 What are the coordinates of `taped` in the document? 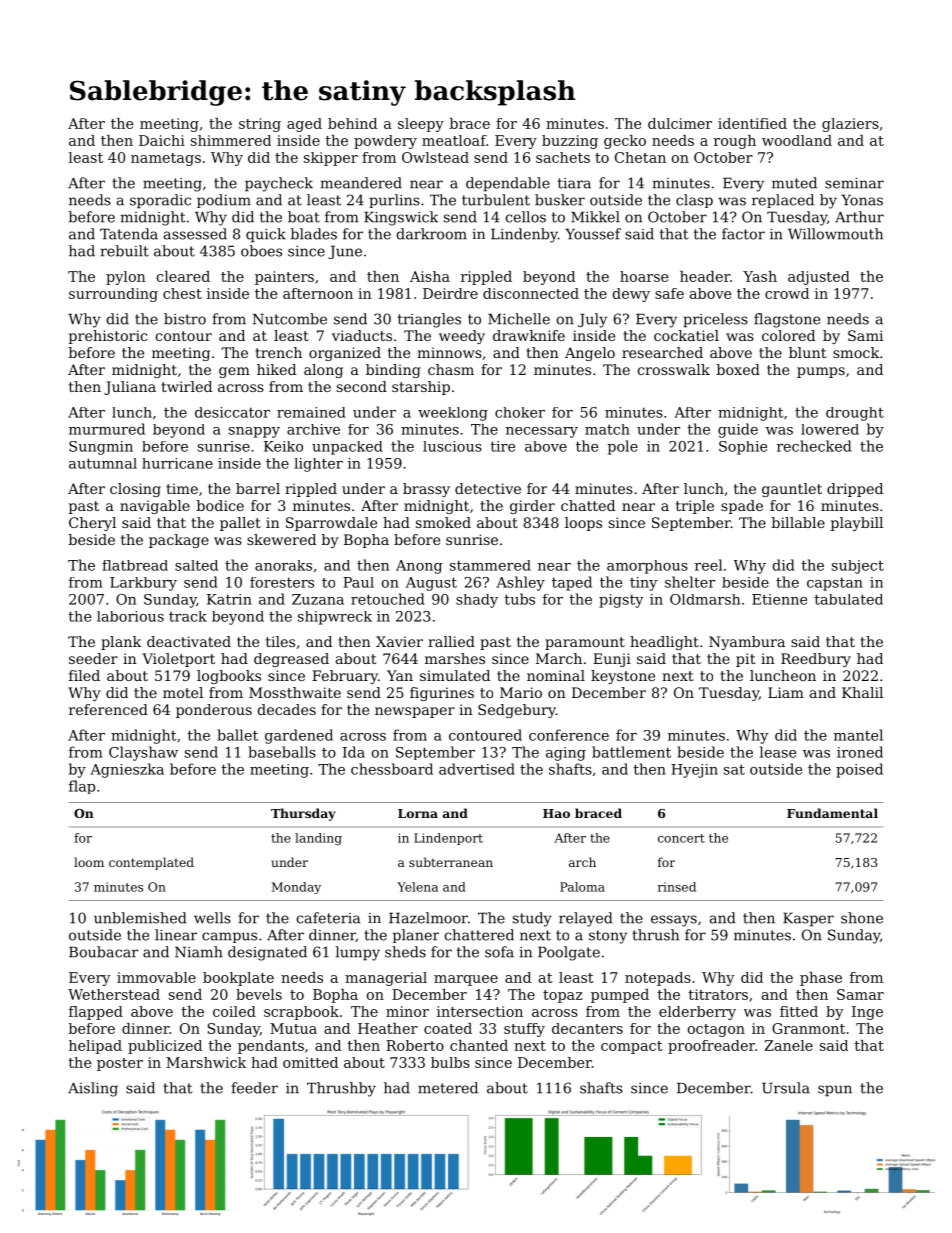 It's located at (572, 583).
